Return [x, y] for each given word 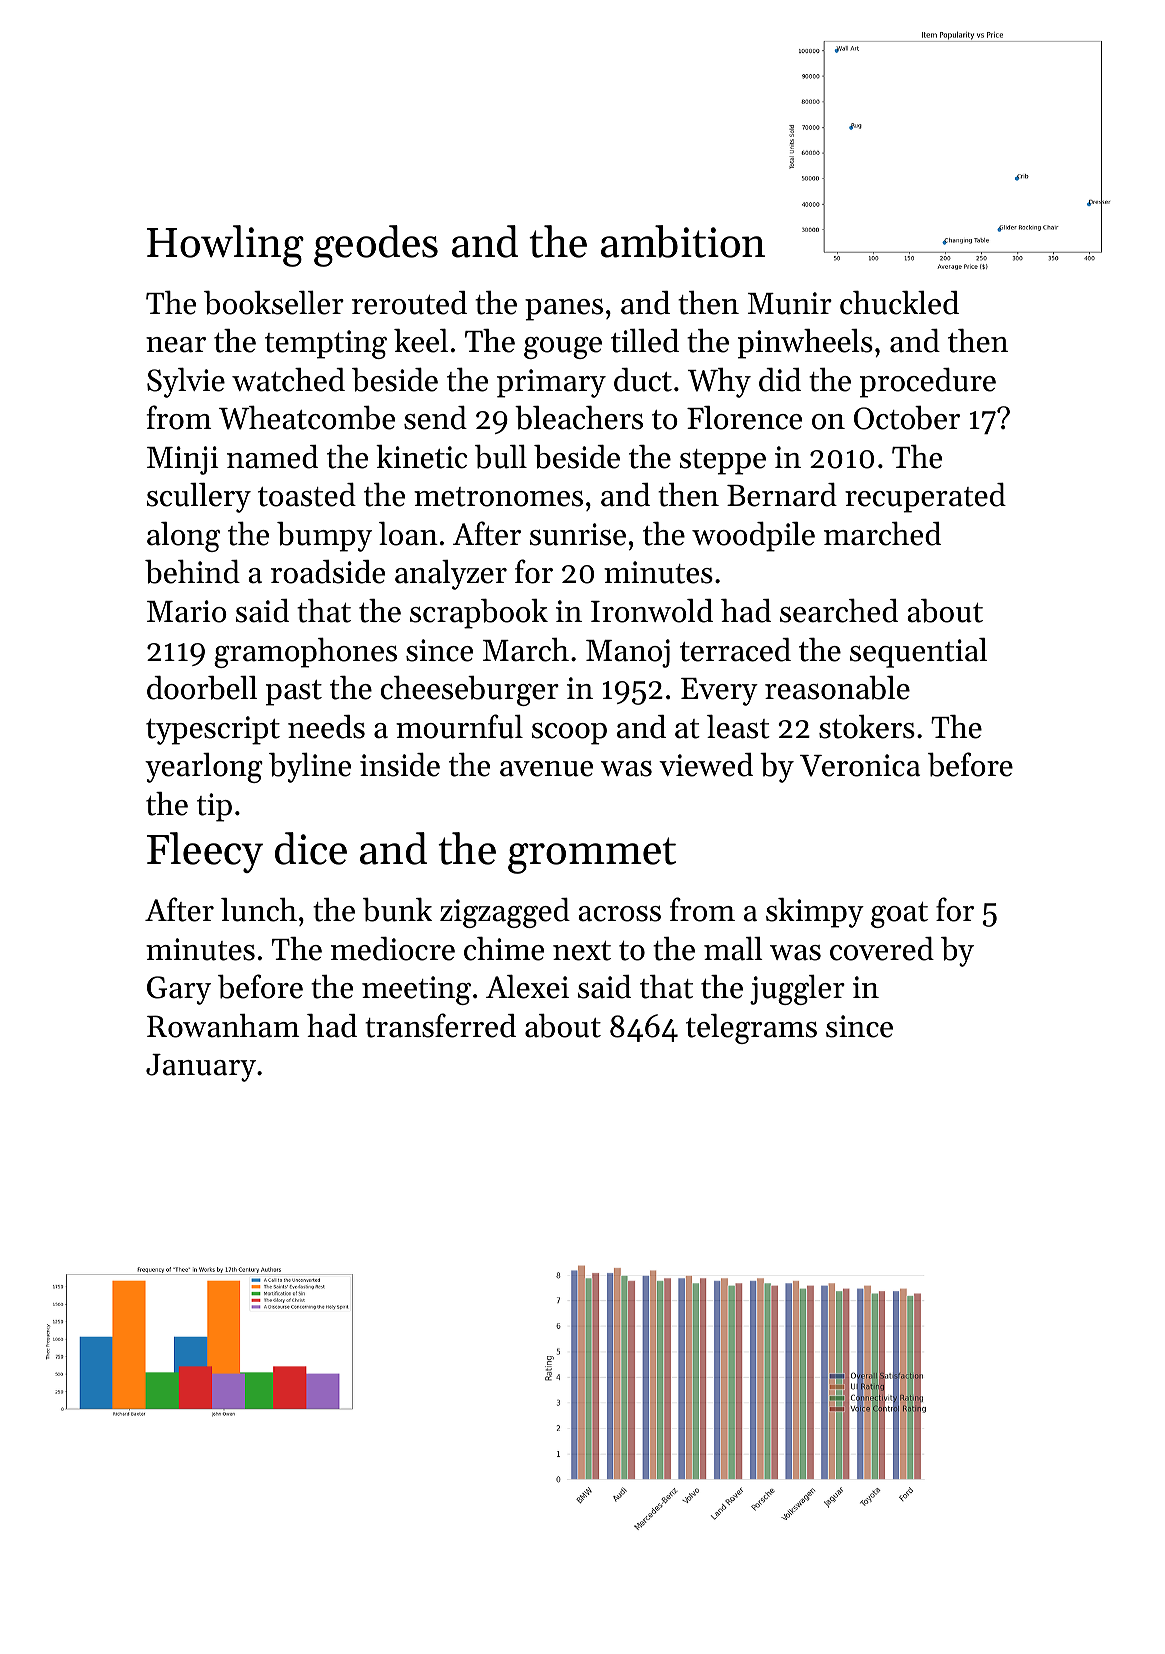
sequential [918, 653]
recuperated [925, 498]
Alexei [527, 987]
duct [643, 380]
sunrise [578, 534]
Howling [225, 246]
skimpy [815, 913]
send [435, 418]
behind [192, 572]
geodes [376, 246]
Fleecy [205, 852]
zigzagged [505, 913]
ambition [683, 241]
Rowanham [223, 1026]
